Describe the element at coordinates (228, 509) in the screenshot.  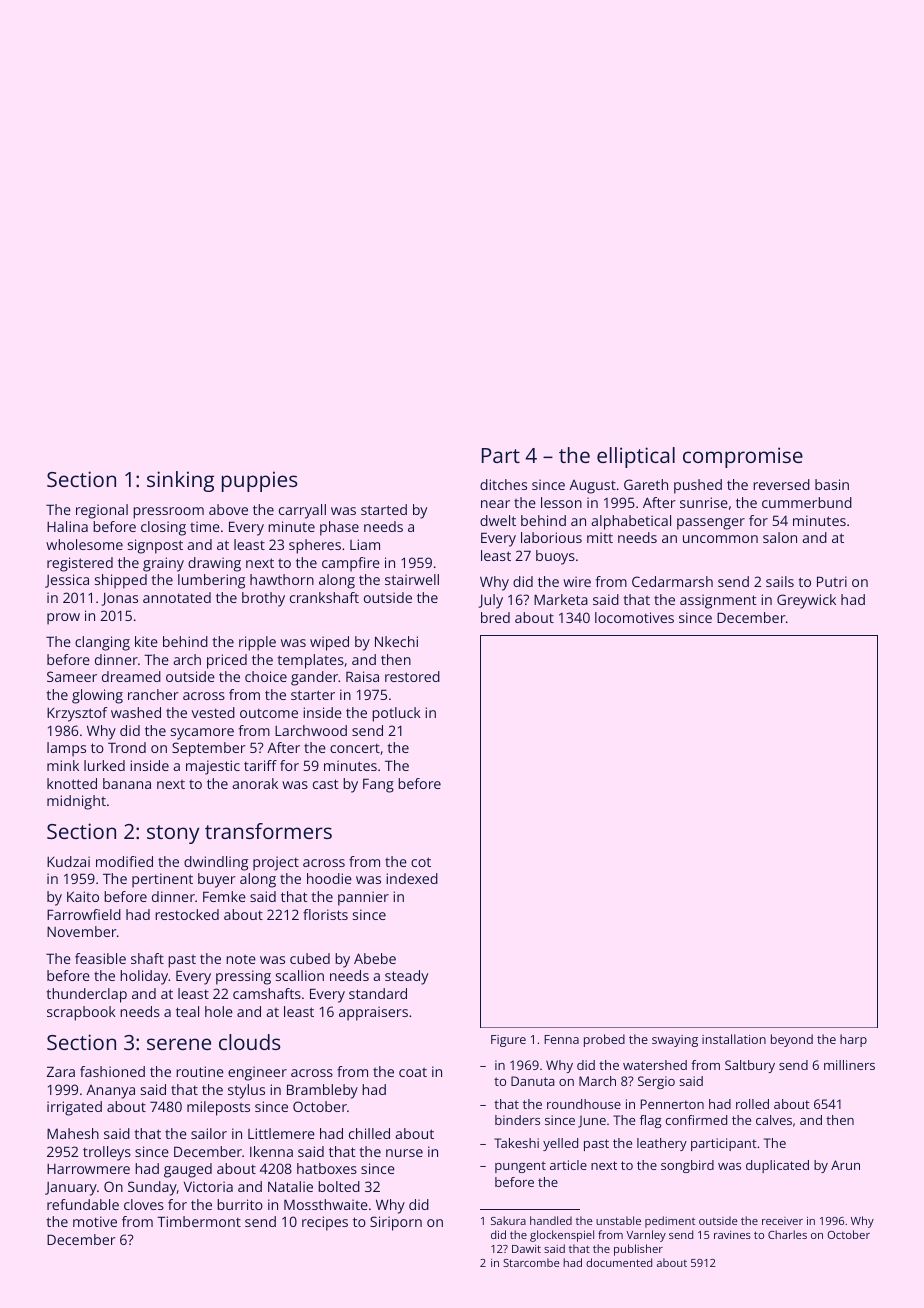
I see `above` at that location.
